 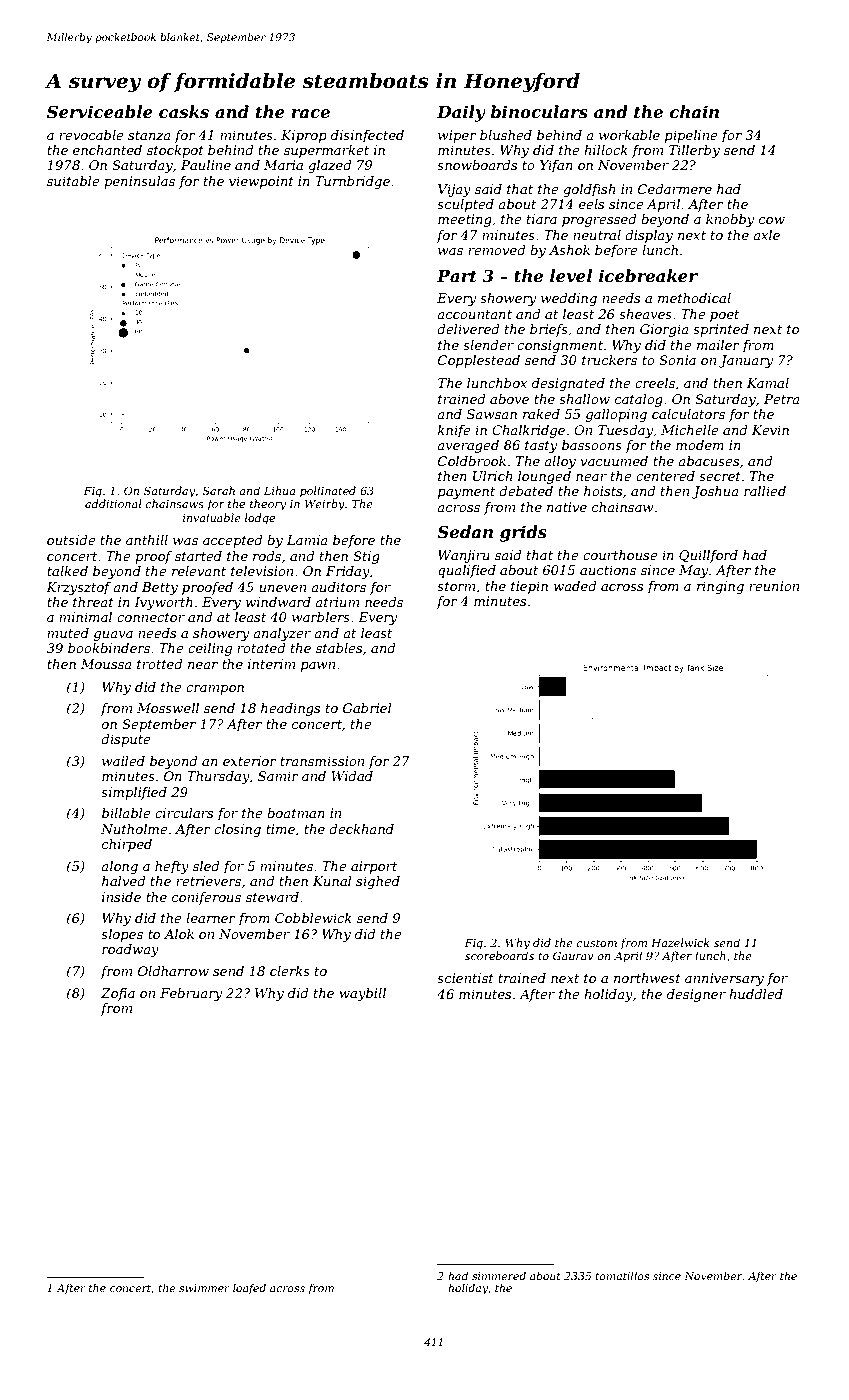 I want to click on methodical, so click(x=694, y=298).
